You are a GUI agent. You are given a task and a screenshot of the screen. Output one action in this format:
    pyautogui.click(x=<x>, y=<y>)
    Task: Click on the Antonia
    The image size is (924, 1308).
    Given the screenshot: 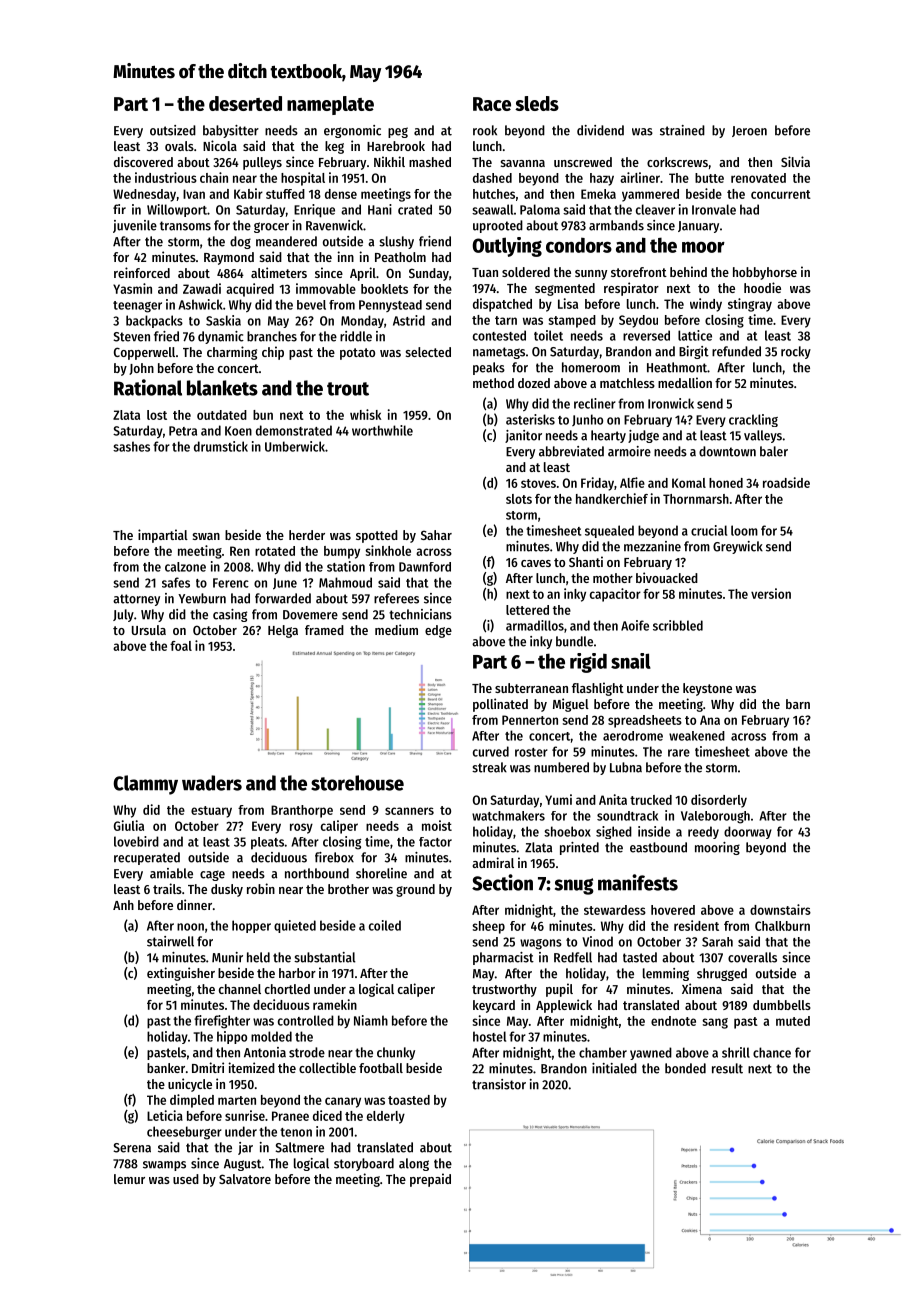 What is the action you would take?
    pyautogui.click(x=265, y=1052)
